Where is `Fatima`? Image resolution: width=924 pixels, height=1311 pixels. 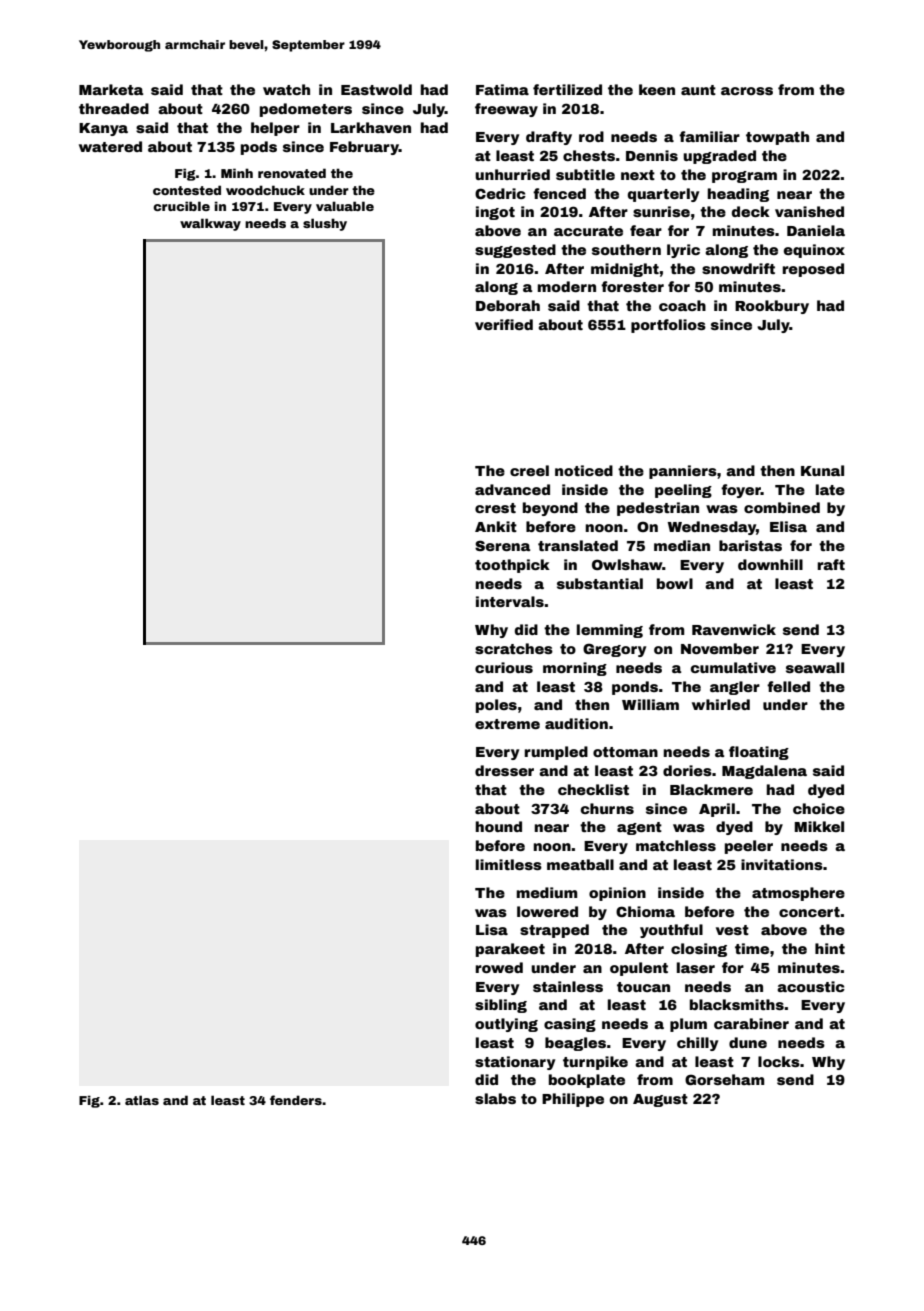
Fatima is located at coordinates (502, 89).
